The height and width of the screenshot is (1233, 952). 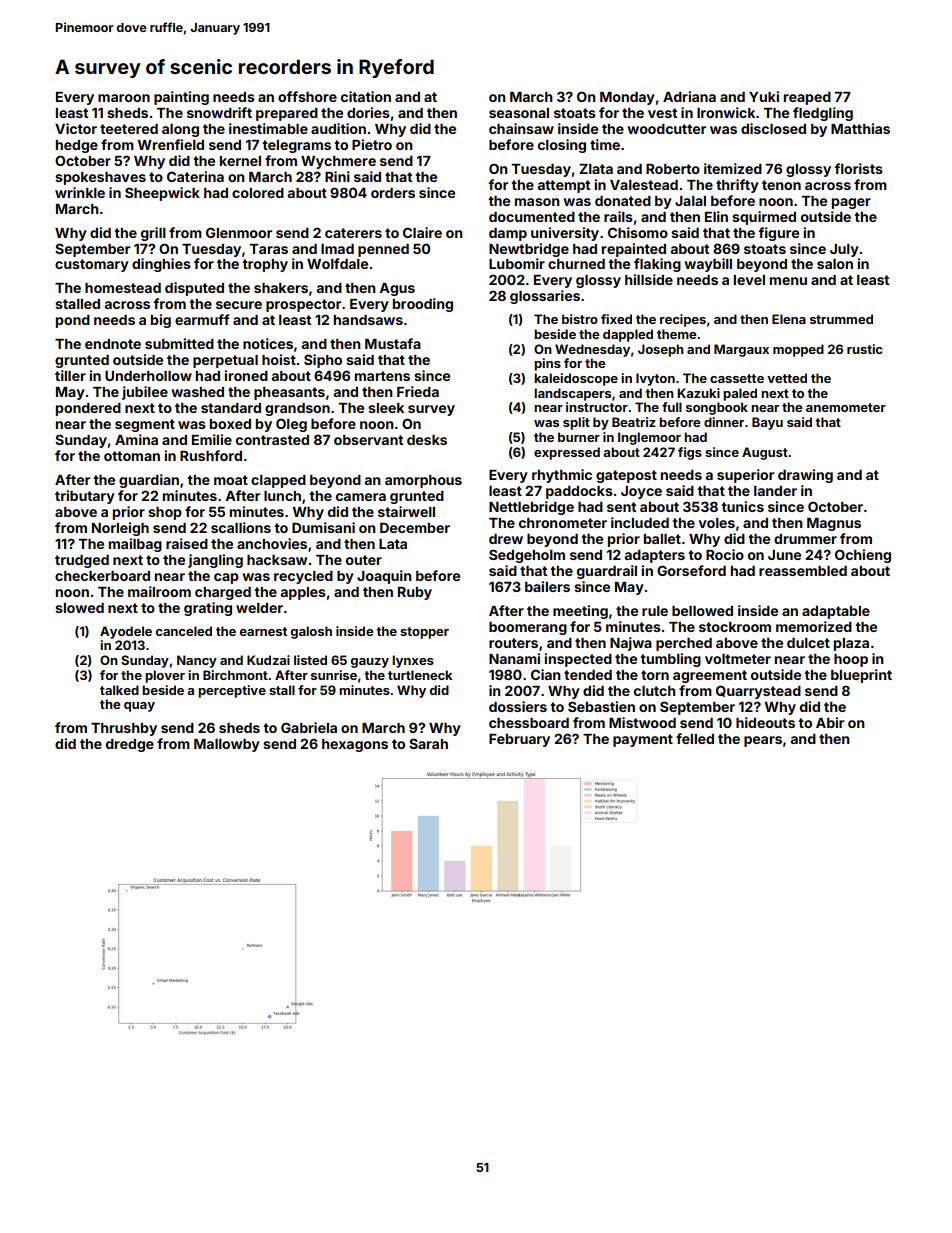 What do you see at coordinates (545, 297) in the screenshot?
I see `glossaries` at bounding box center [545, 297].
